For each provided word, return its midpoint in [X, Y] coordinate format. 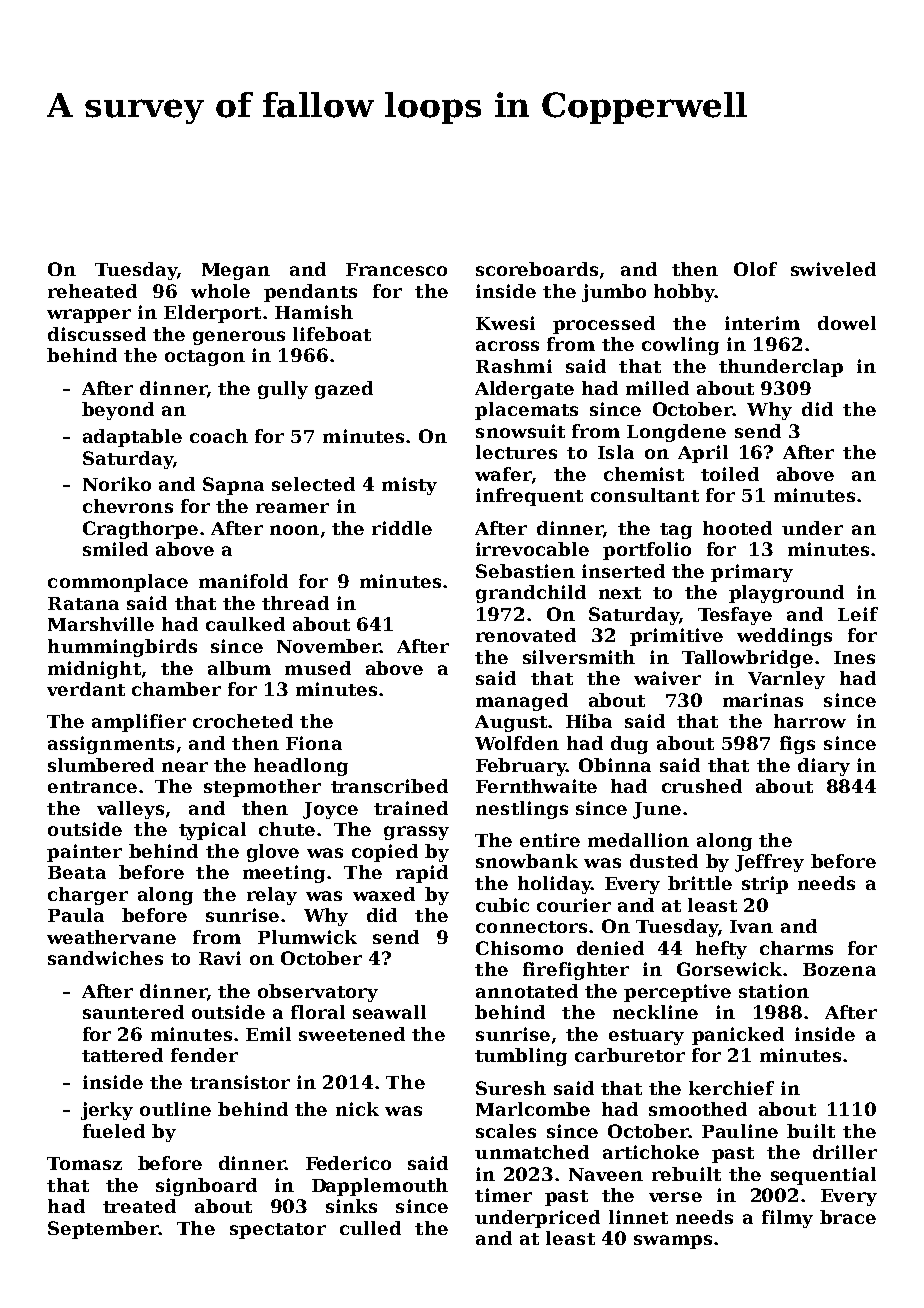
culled [370, 1228]
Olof [755, 269]
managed [522, 702]
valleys [130, 810]
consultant [645, 495]
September [103, 1230]
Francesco [396, 269]
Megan [236, 271]
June [657, 810]
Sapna [233, 486]
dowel [847, 323]
